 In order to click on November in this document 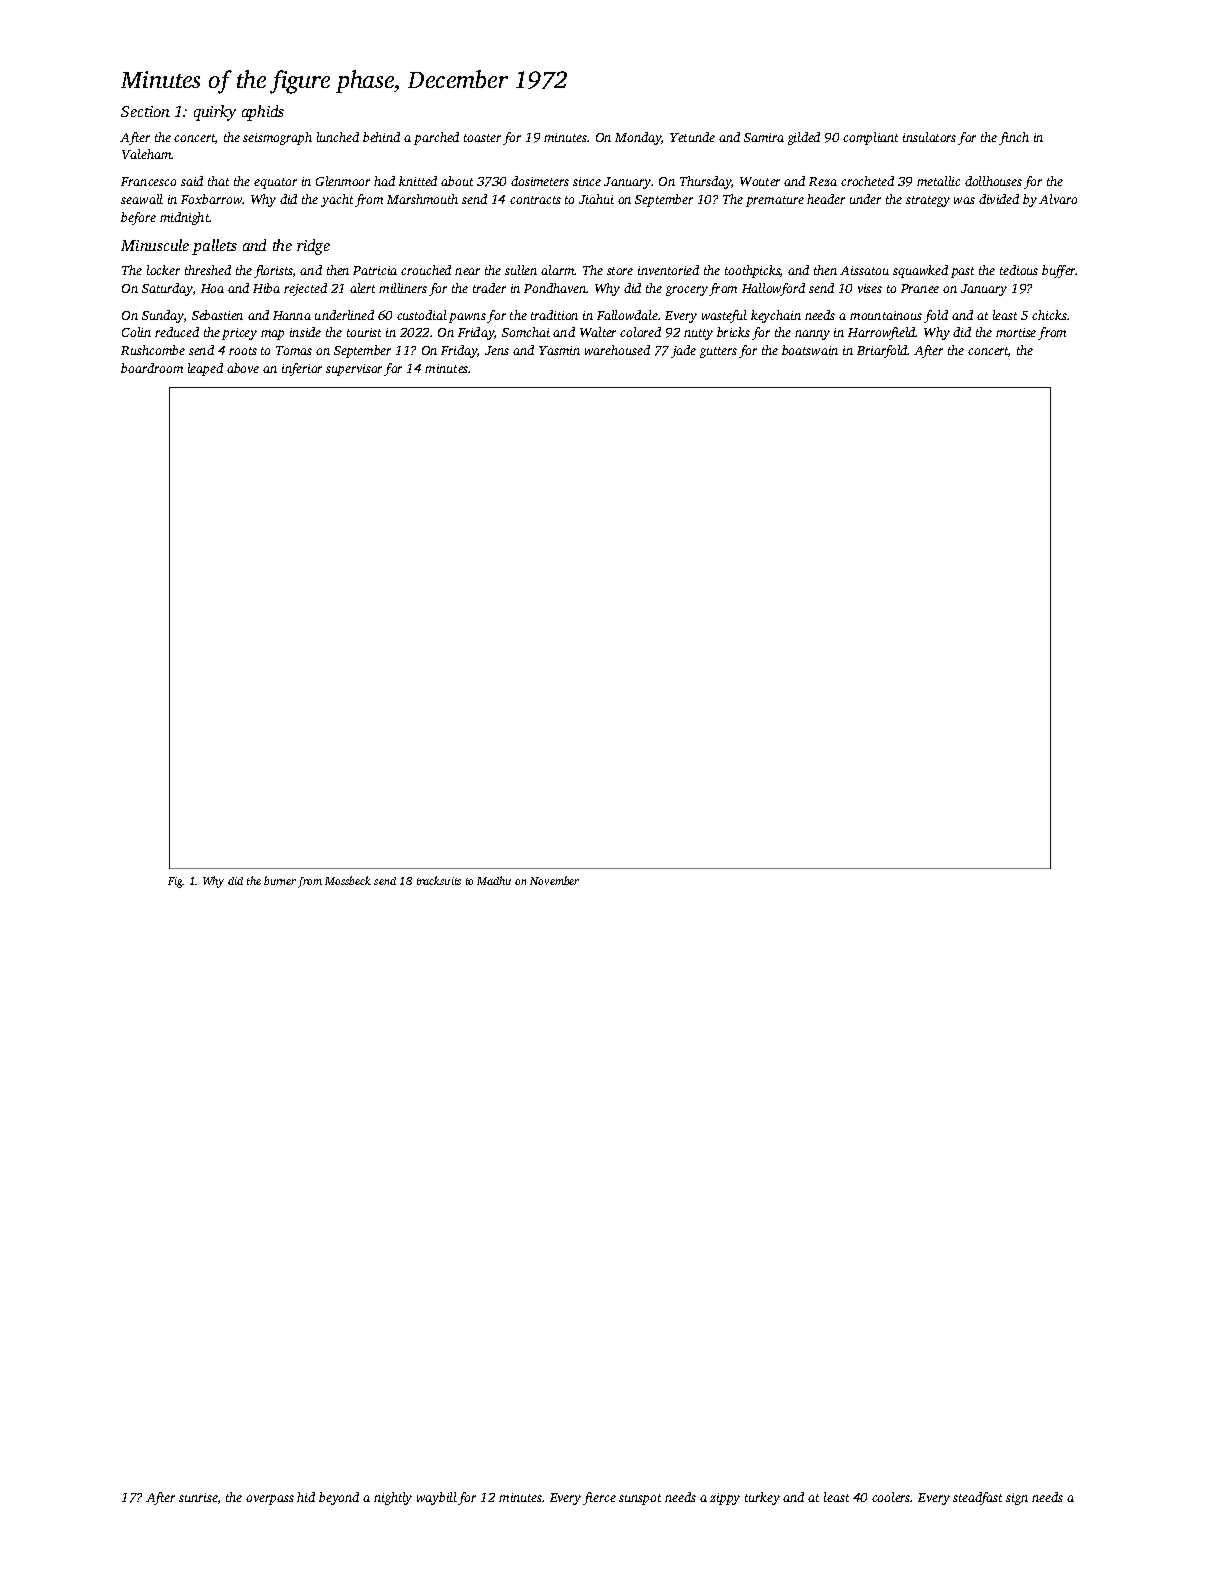, I will do `click(554, 880)`.
